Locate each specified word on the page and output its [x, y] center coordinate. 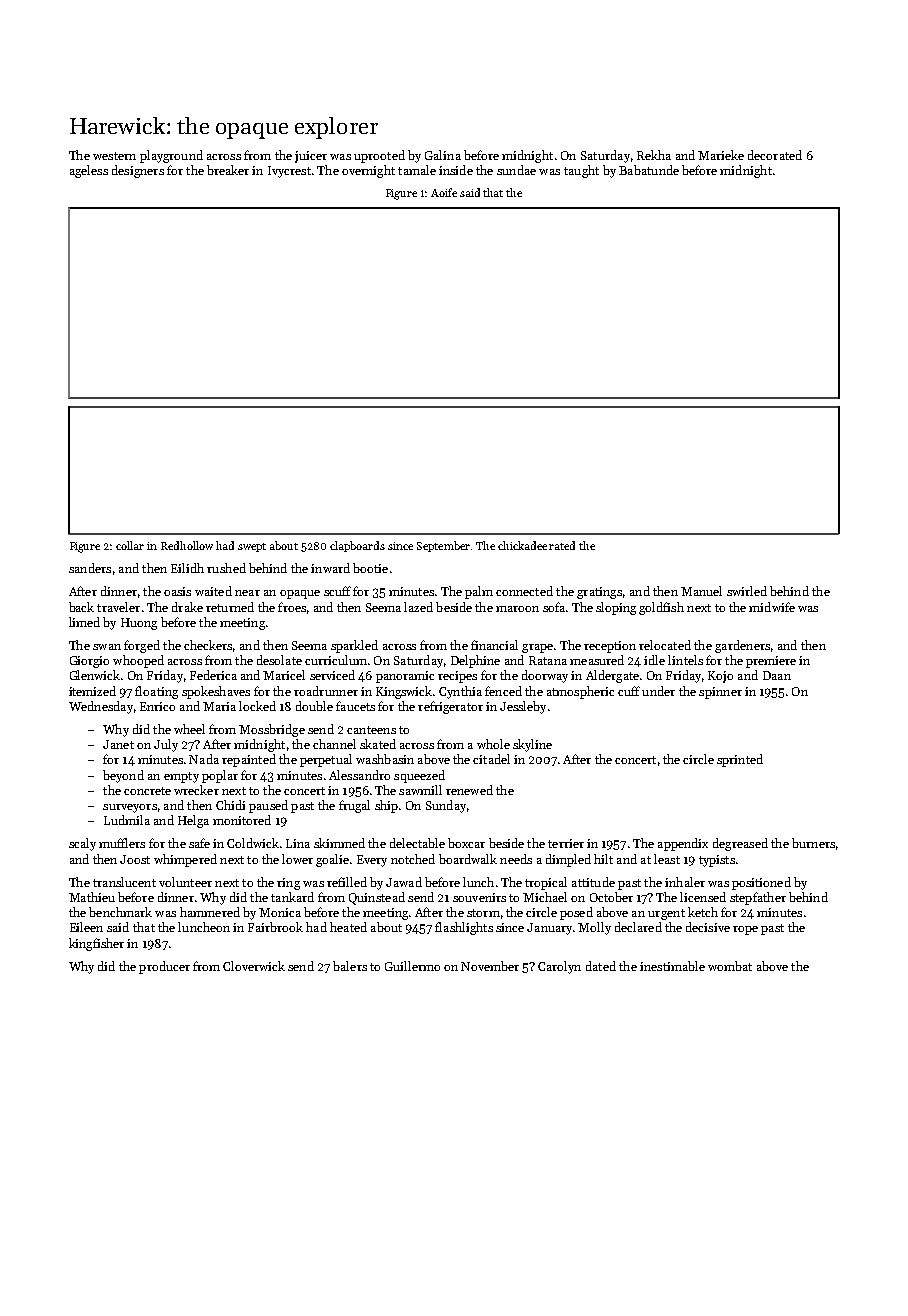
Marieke [721, 155]
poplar [220, 776]
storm [483, 913]
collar [130, 545]
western [114, 156]
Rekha [654, 155]
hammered [210, 912]
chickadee [522, 545]
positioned [761, 883]
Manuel [701, 591]
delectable [417, 843]
